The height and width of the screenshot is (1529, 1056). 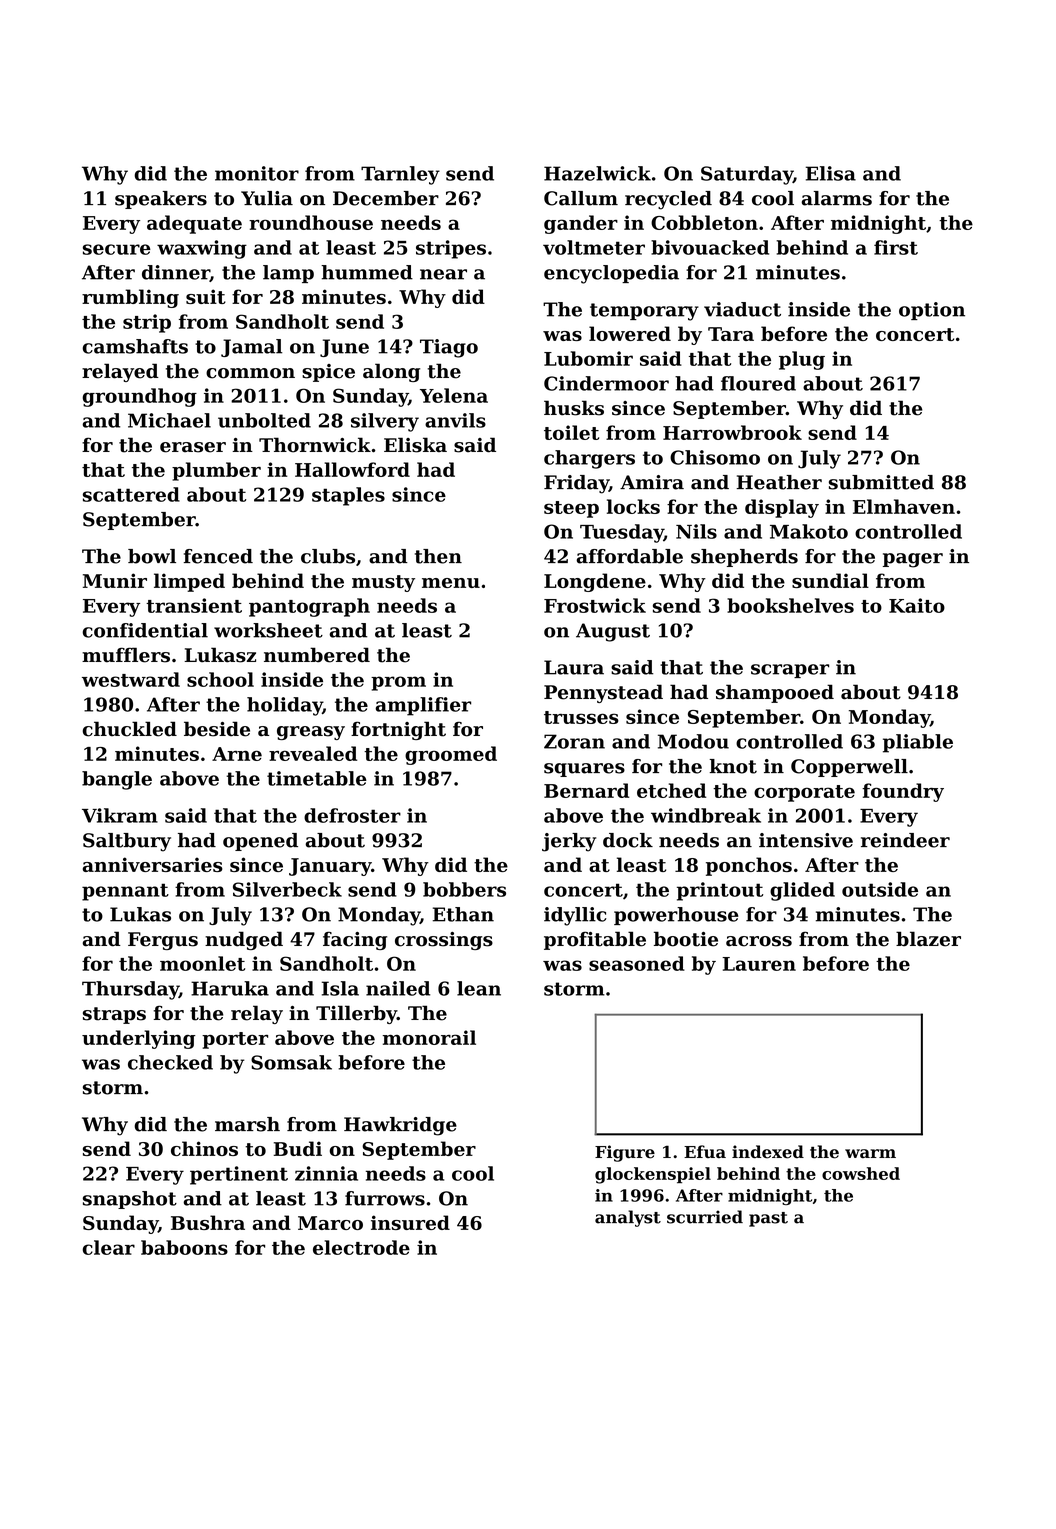 I want to click on analyst, so click(x=628, y=1218).
